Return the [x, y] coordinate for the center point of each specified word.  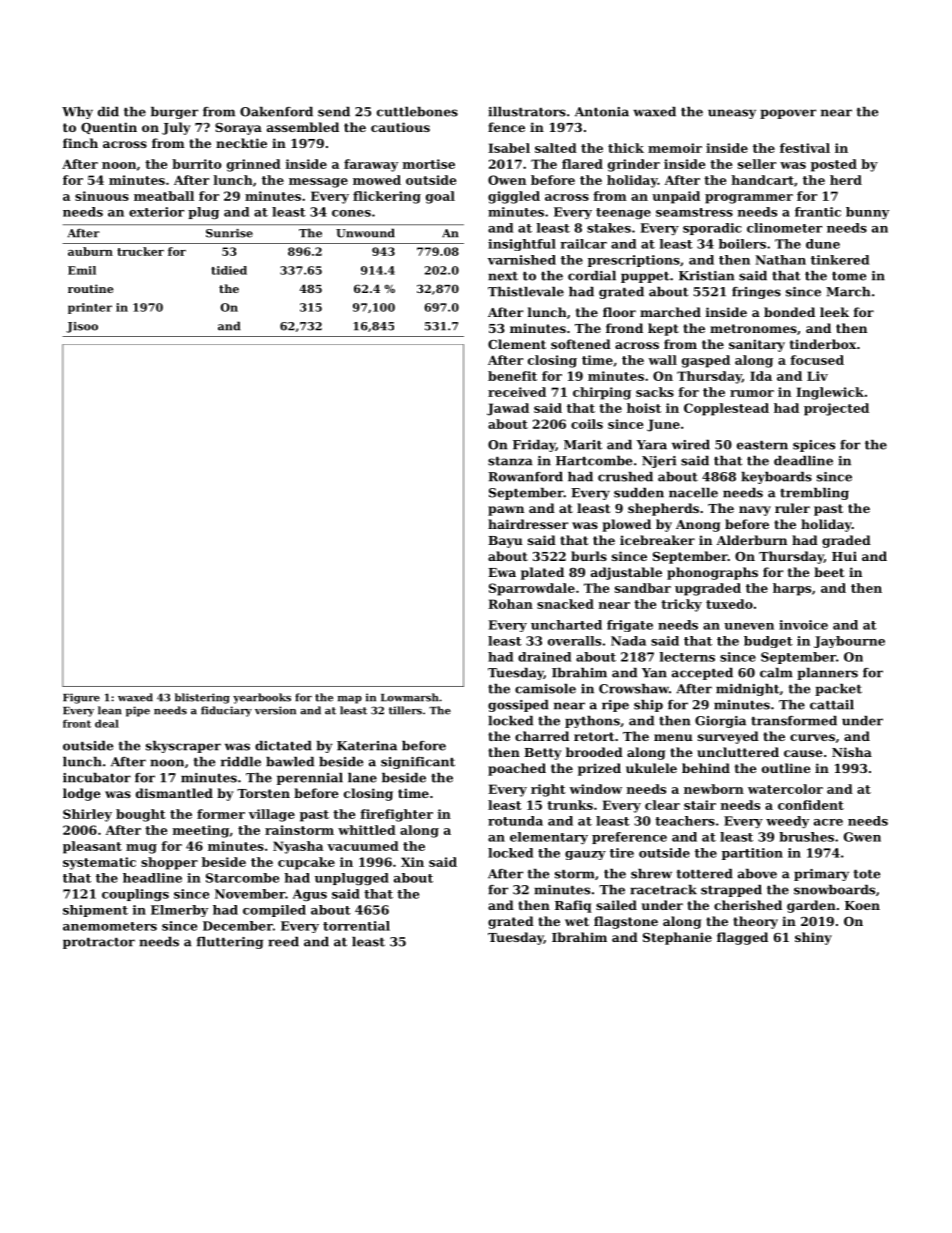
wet [577, 921]
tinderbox [823, 344]
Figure [81, 698]
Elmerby [179, 911]
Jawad [508, 409]
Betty [542, 754]
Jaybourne [849, 642]
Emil [82, 270]
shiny [813, 938]
